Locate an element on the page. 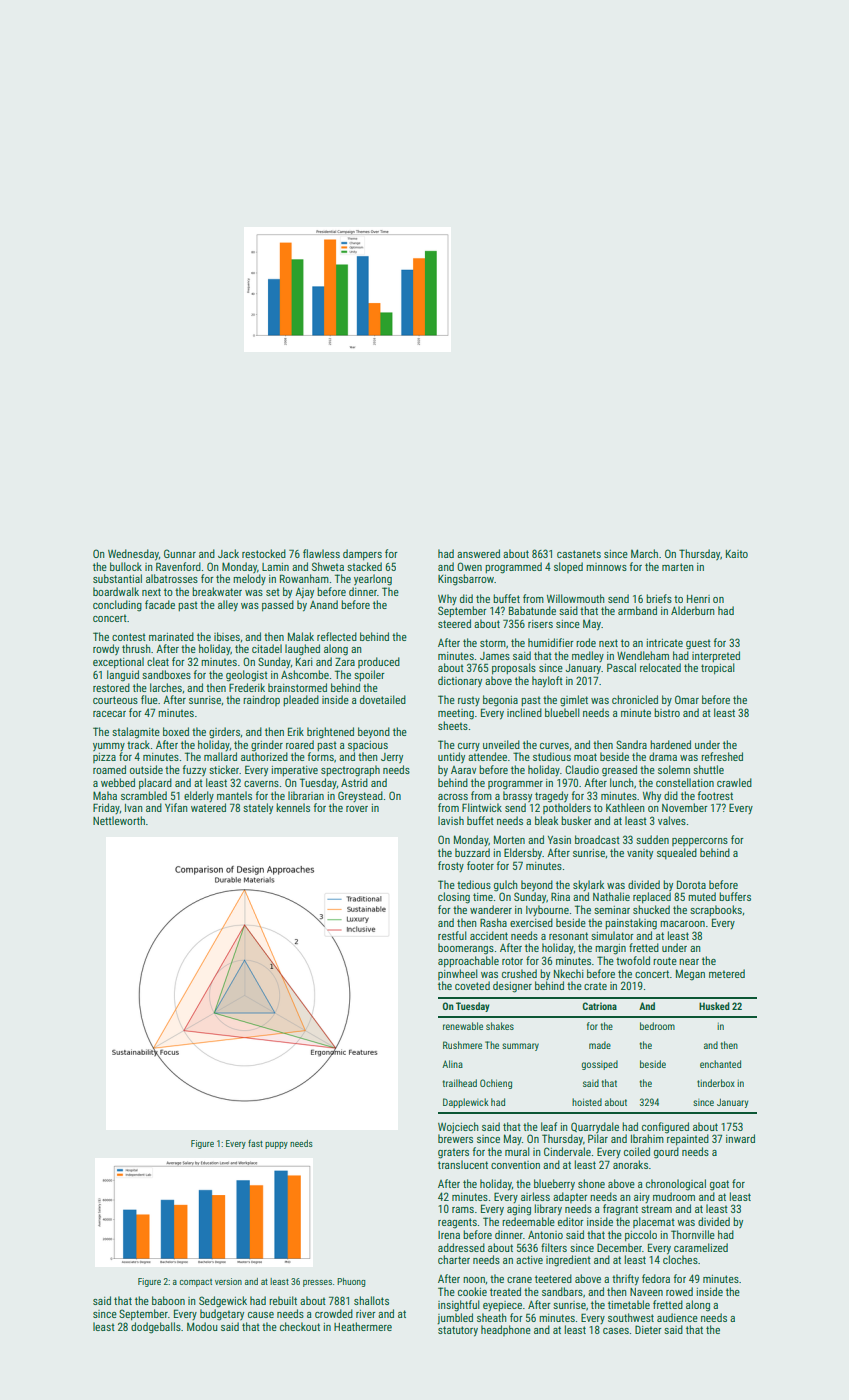 This image has height=1400, width=849. rowdy is located at coordinates (106, 649).
